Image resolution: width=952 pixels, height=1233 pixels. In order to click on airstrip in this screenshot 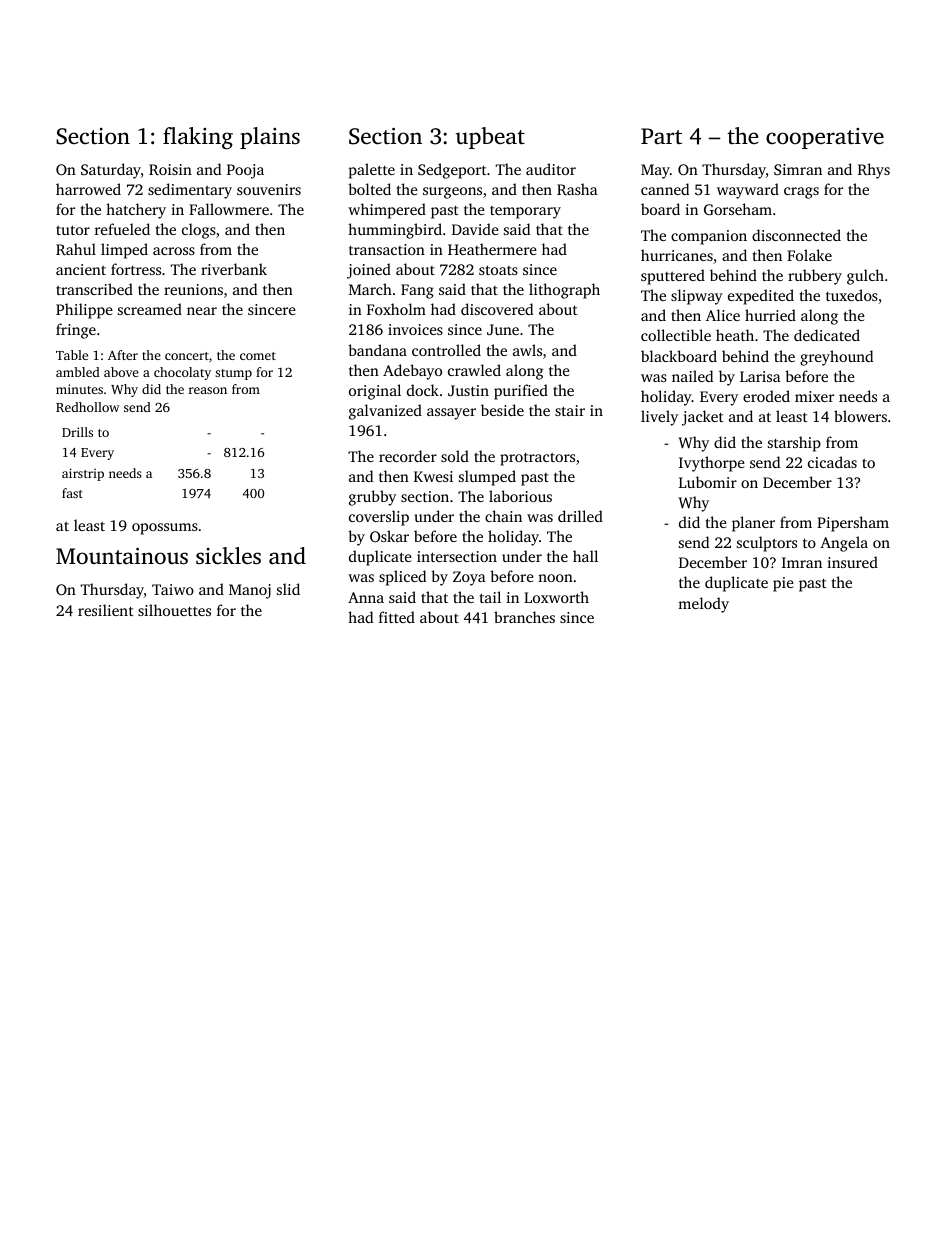, I will do `click(83, 474)`.
